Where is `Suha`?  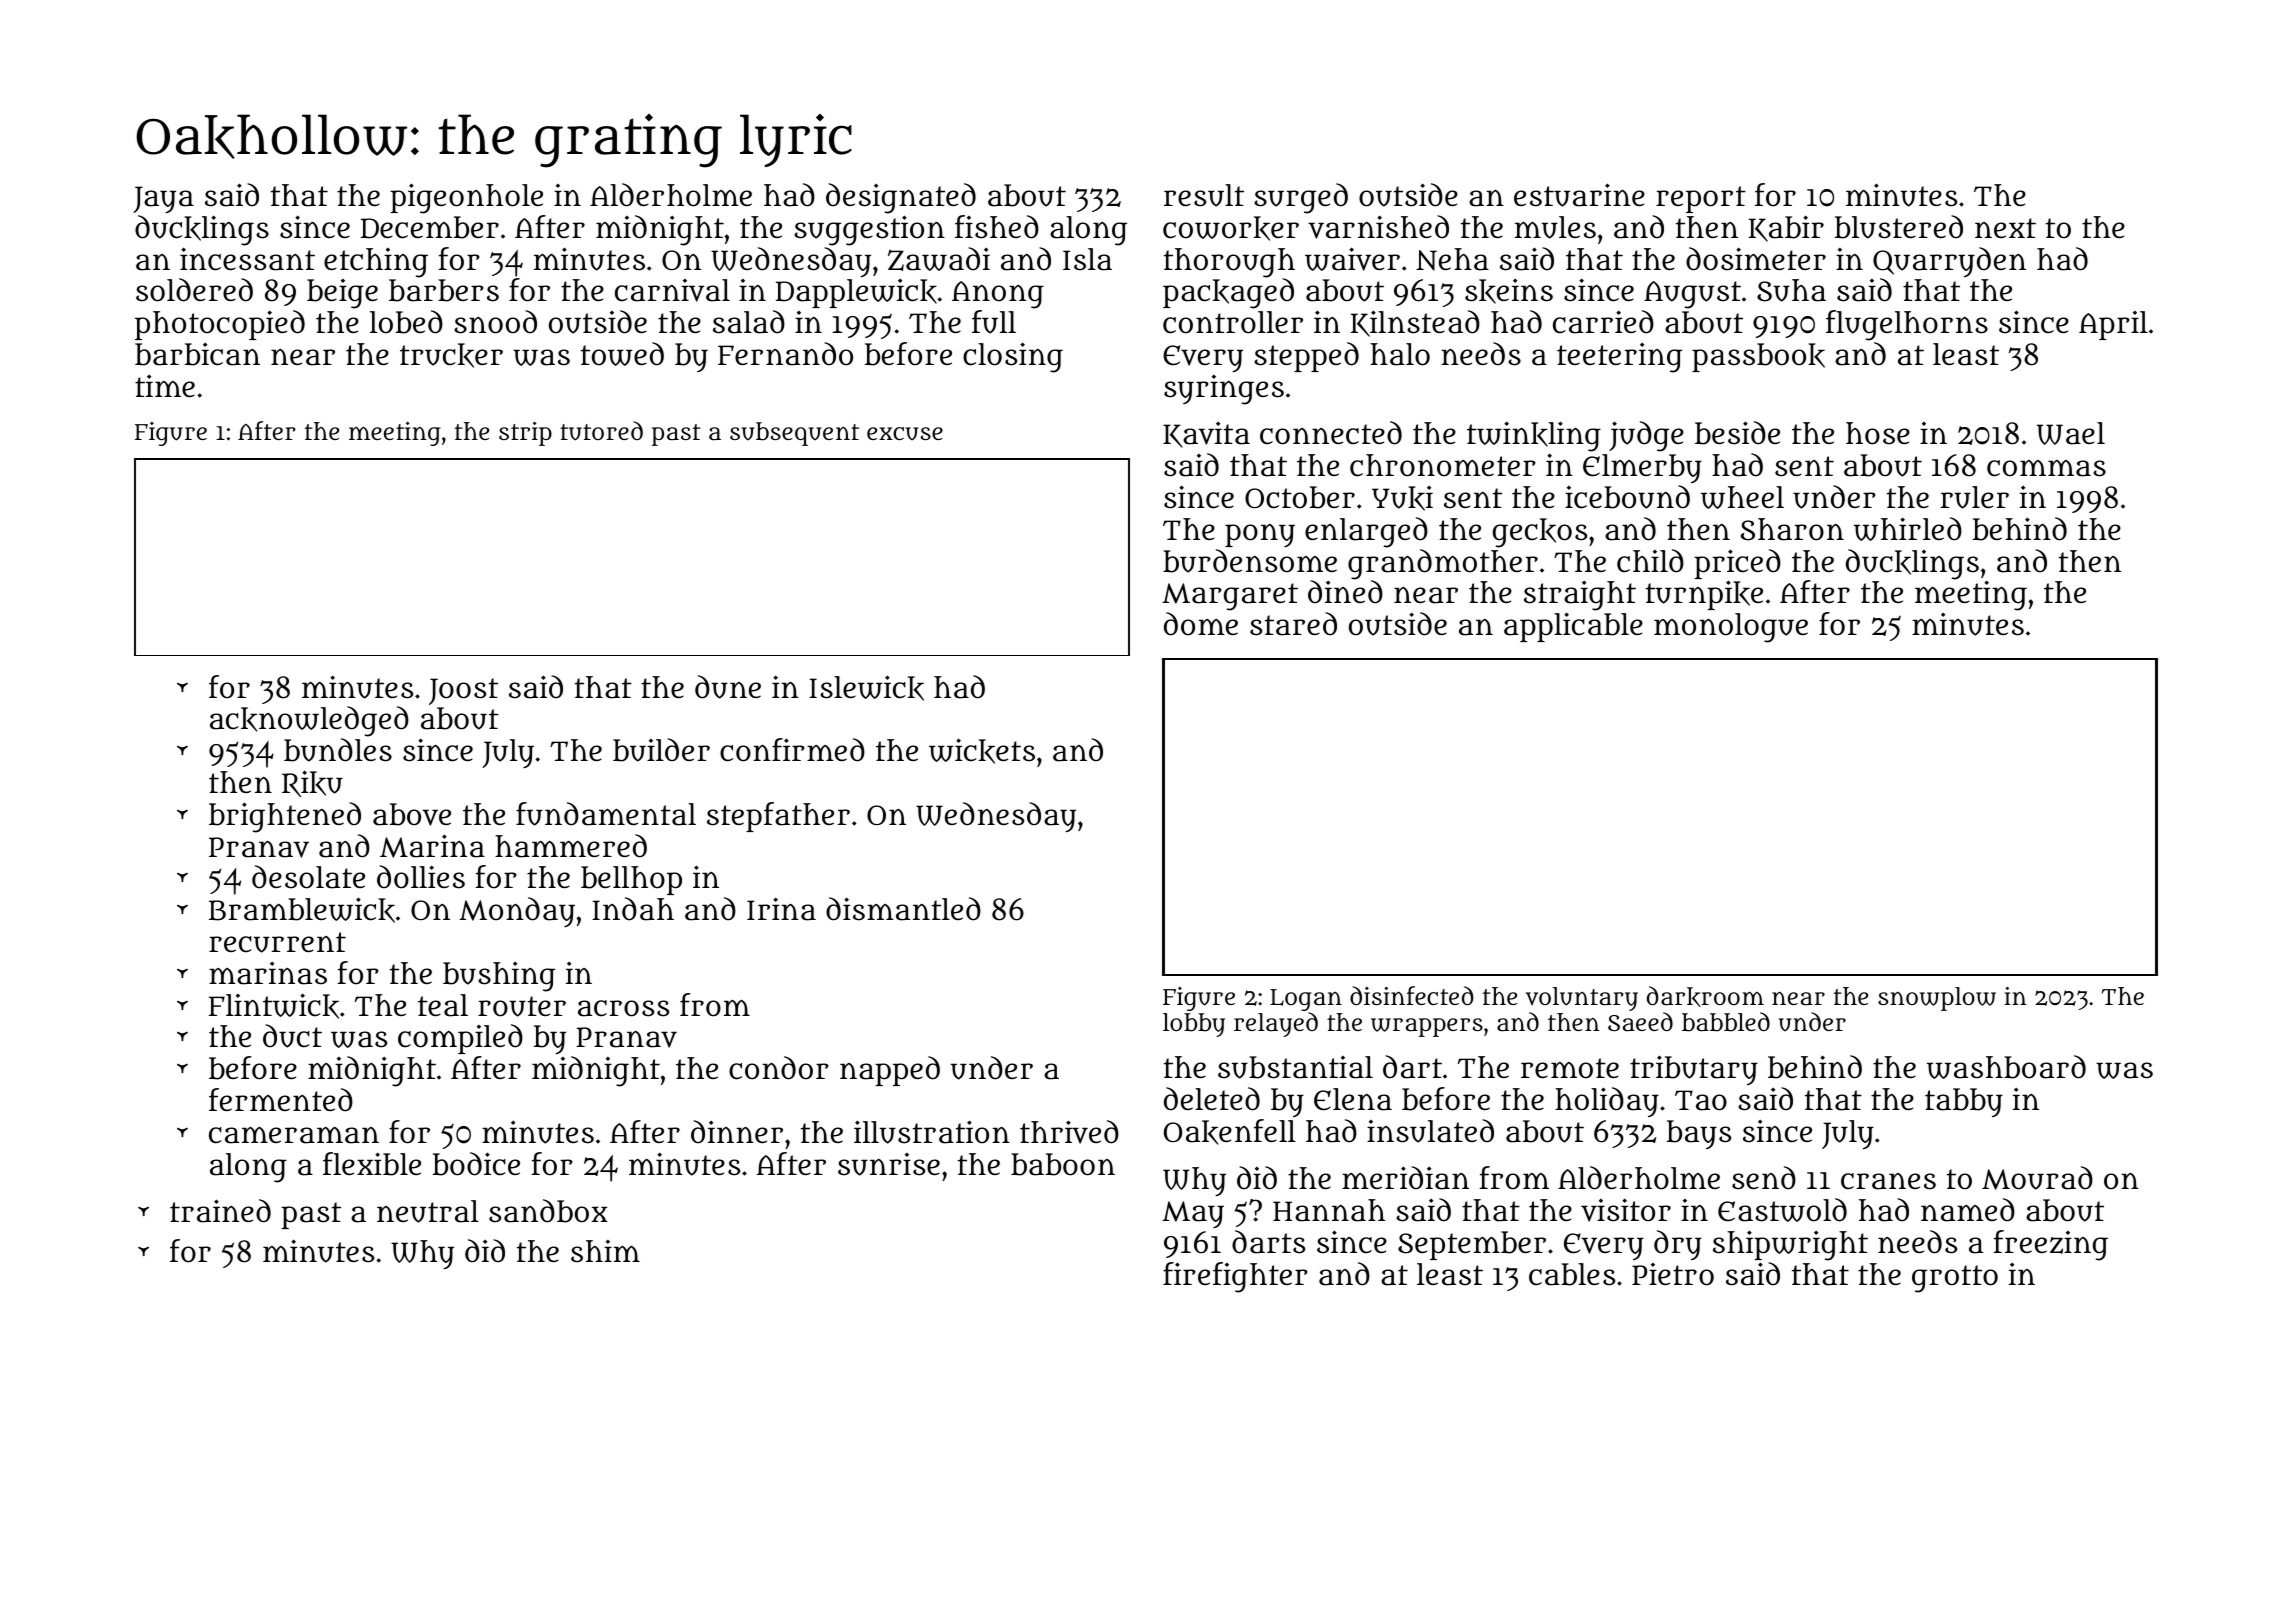
Suha is located at coordinates (1791, 290).
